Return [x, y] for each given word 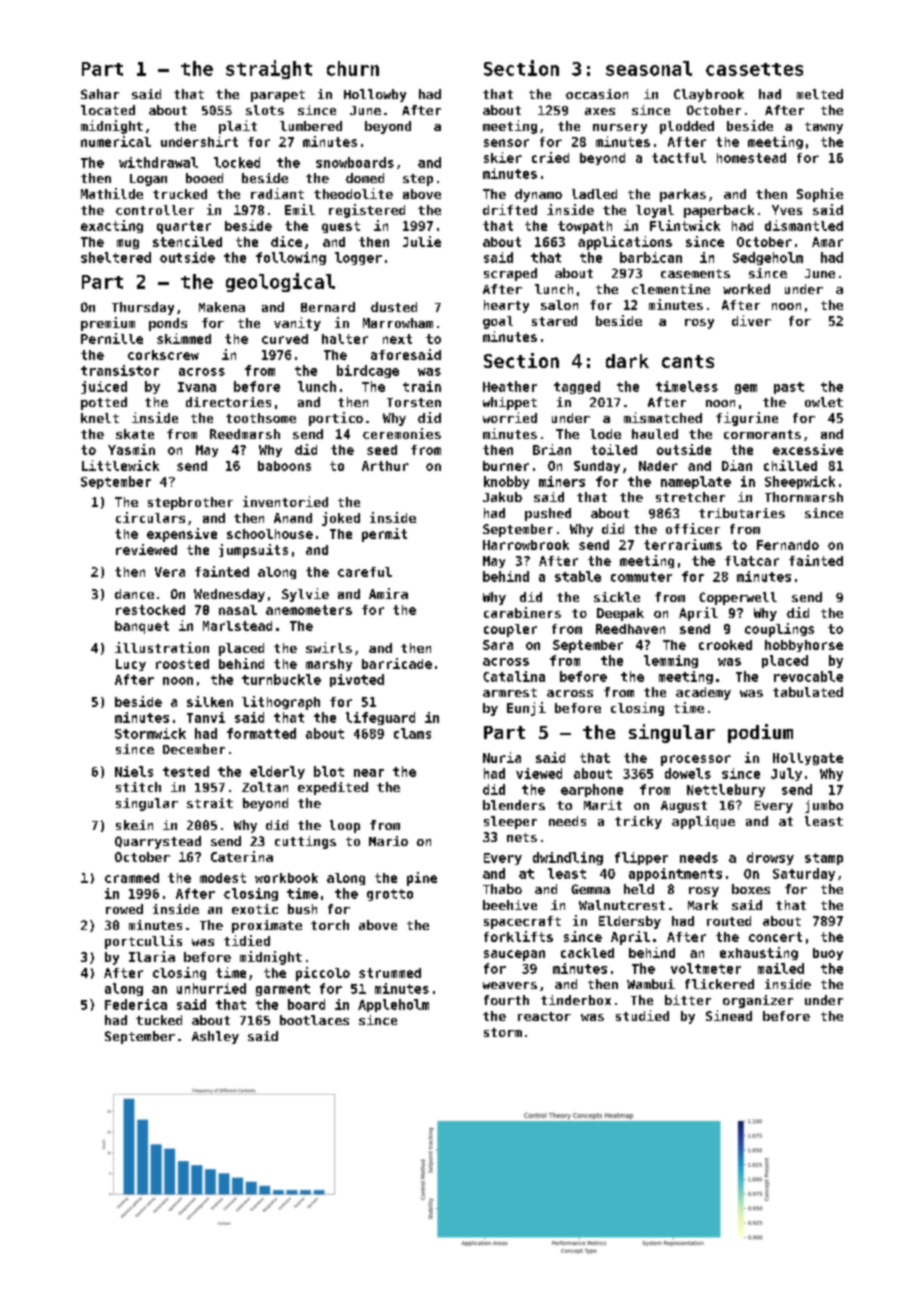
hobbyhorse [804, 646]
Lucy [131, 665]
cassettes [754, 69]
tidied [247, 940]
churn [353, 68]
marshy [329, 665]
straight [269, 69]
